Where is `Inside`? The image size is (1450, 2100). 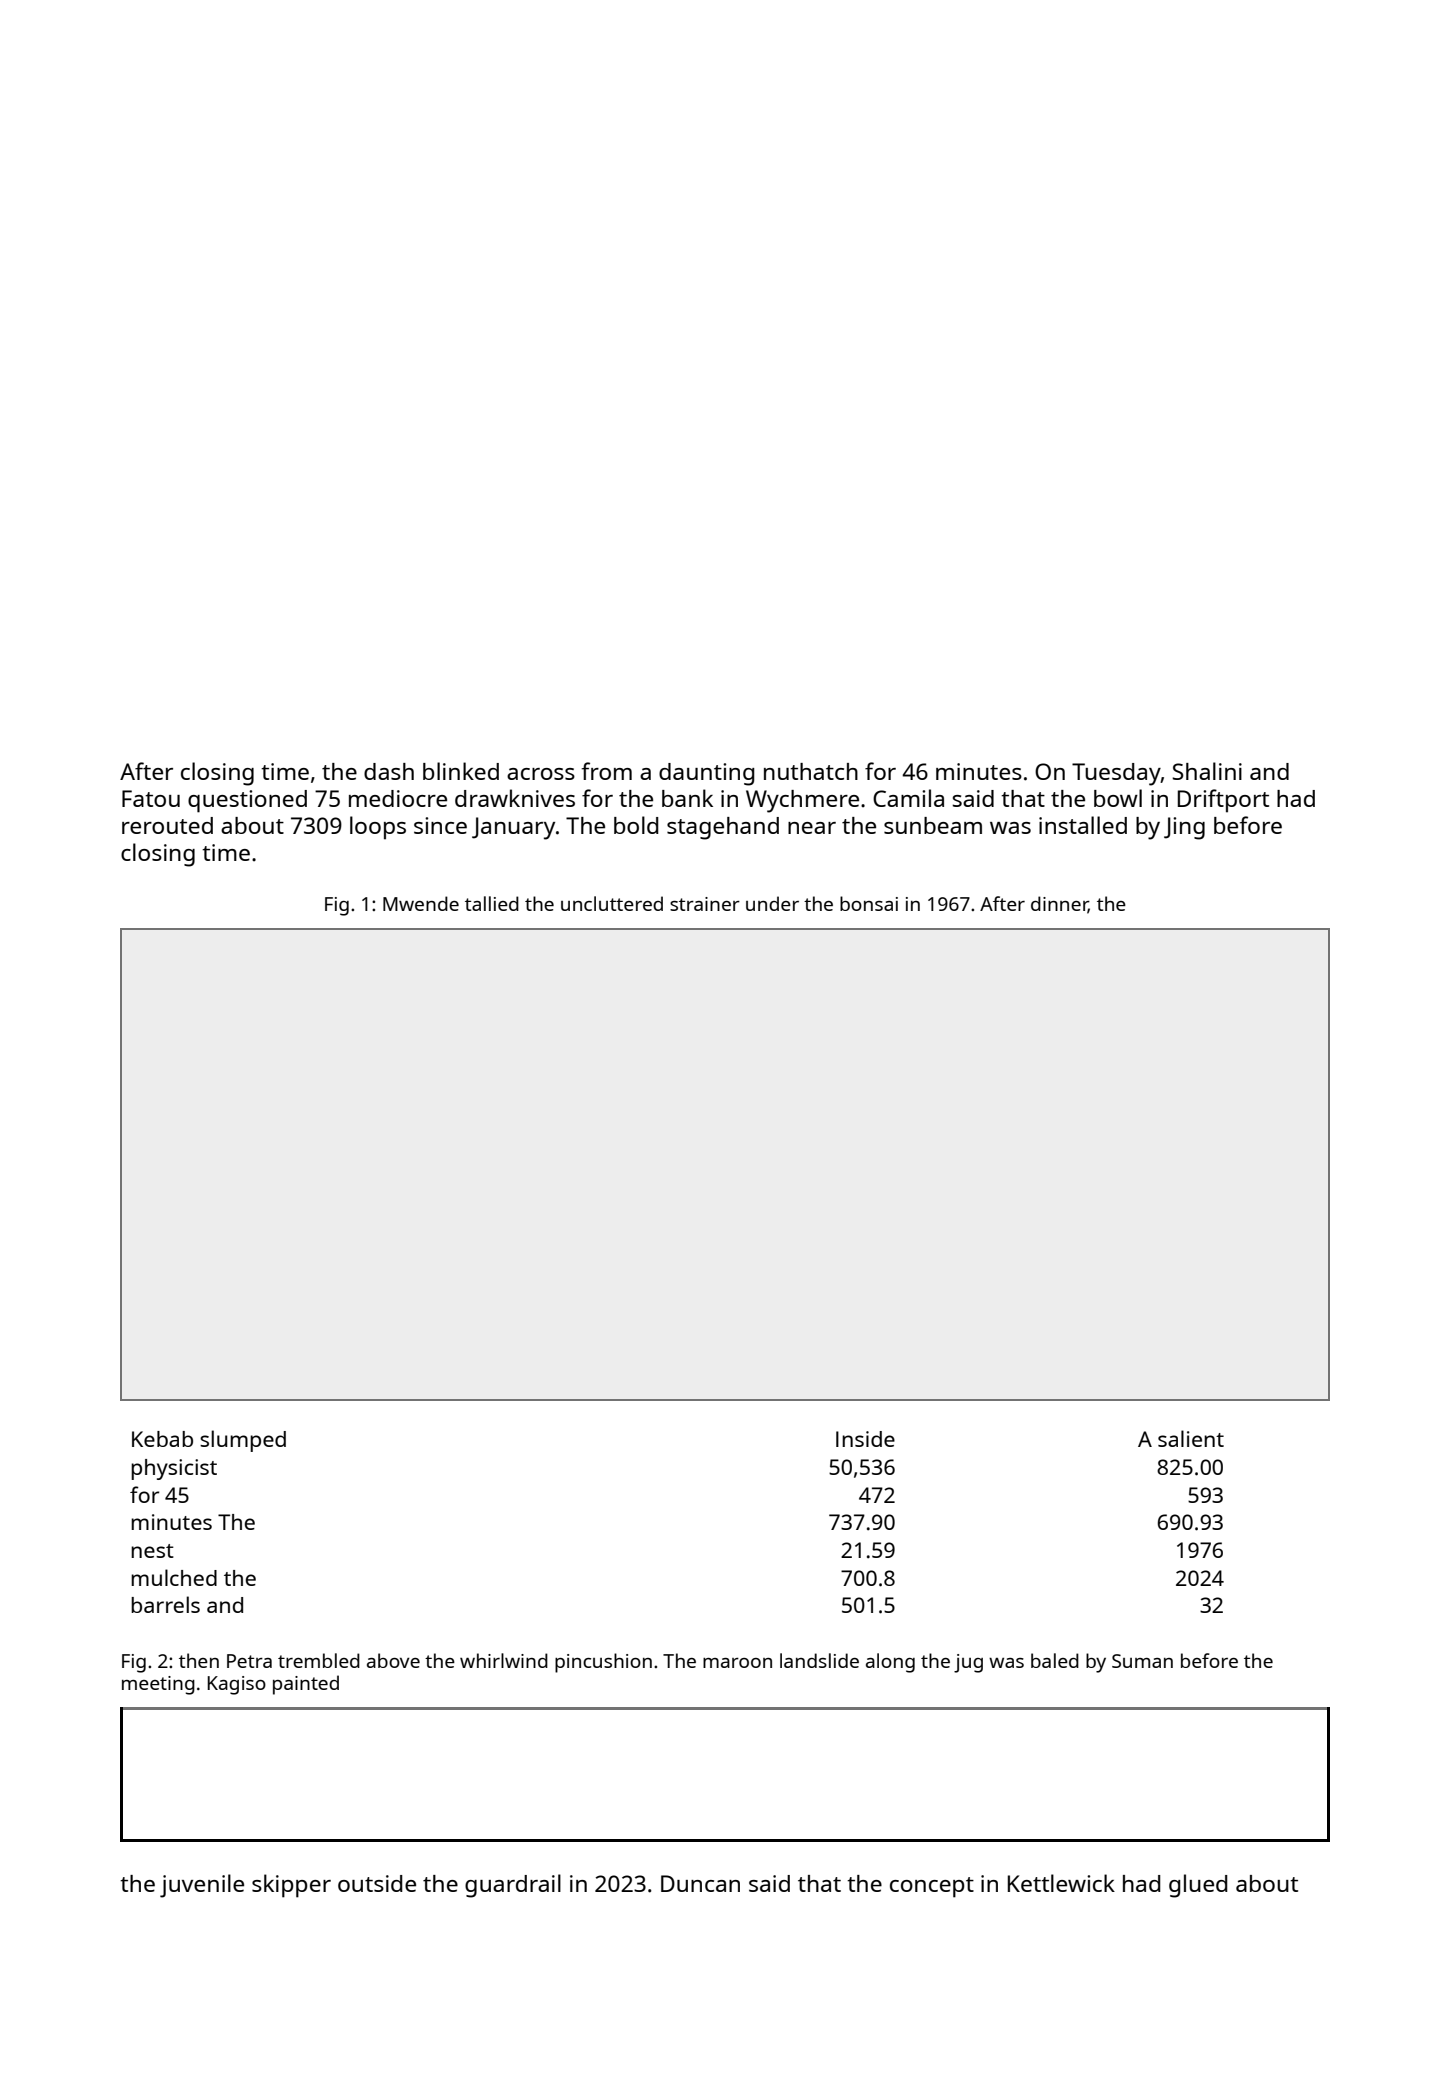
Inside is located at coordinates (865, 1439).
